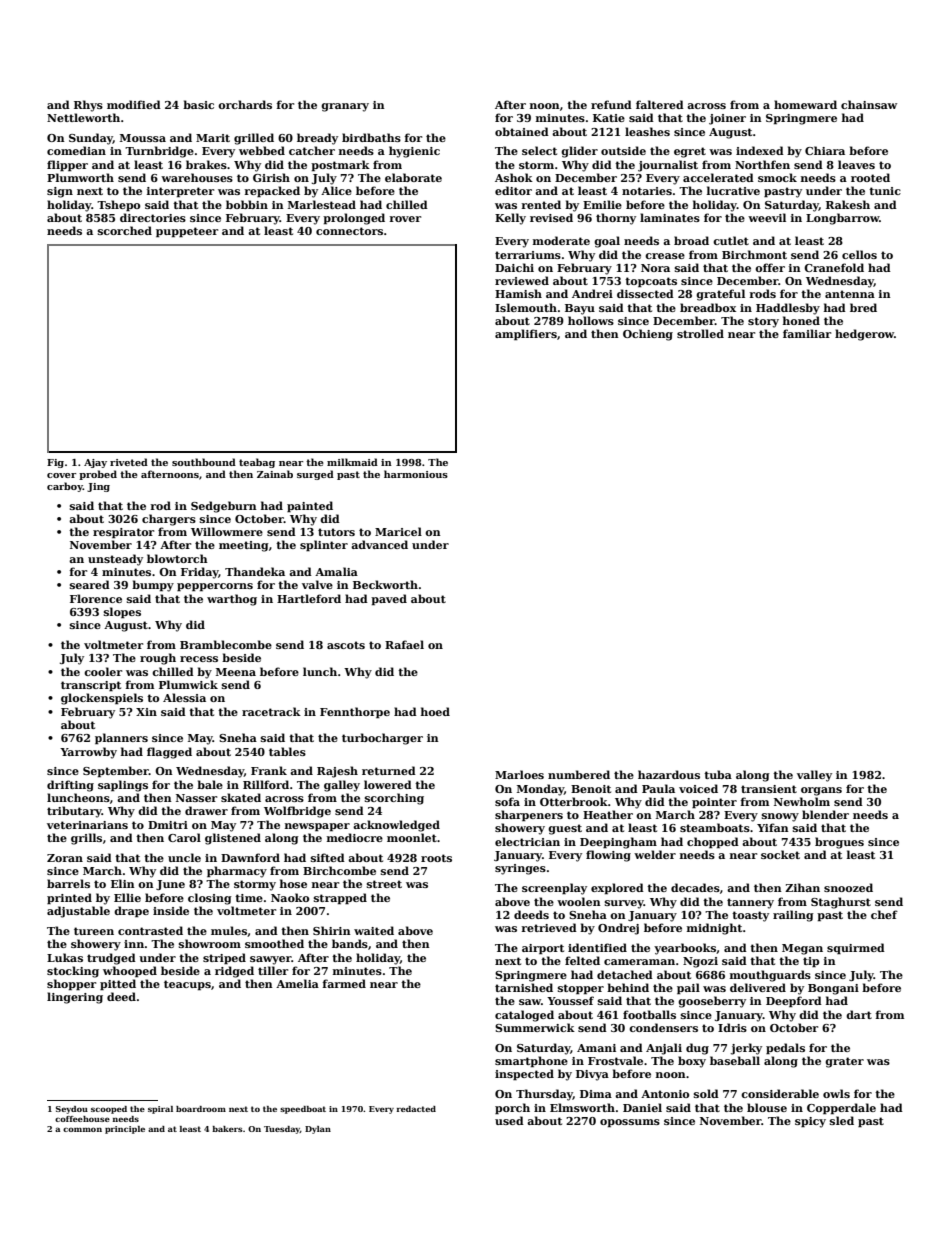  Describe the element at coordinates (700, 333) in the screenshot. I see `strolled` at that location.
